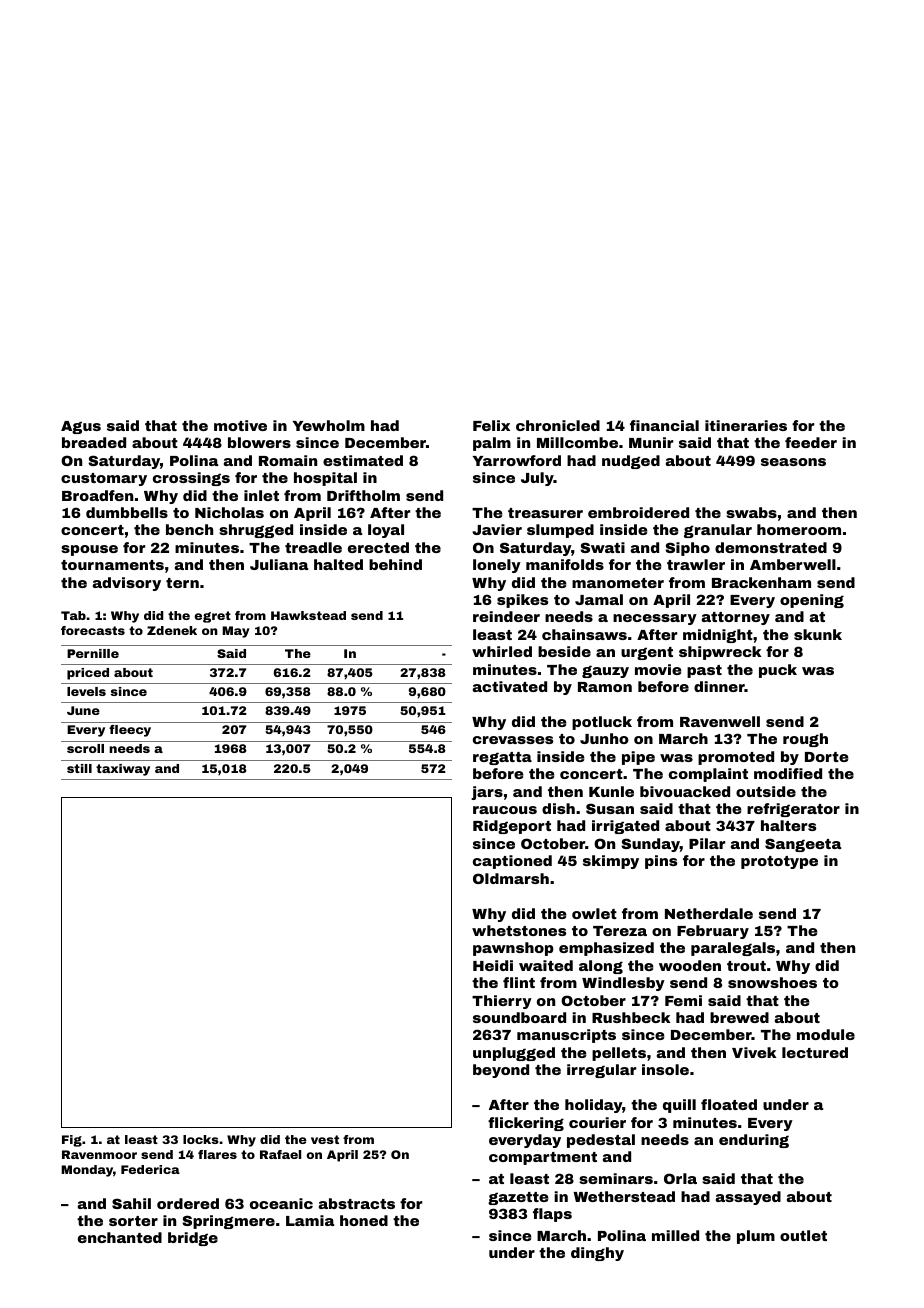  What do you see at coordinates (191, 479) in the document?
I see `crossings` at bounding box center [191, 479].
